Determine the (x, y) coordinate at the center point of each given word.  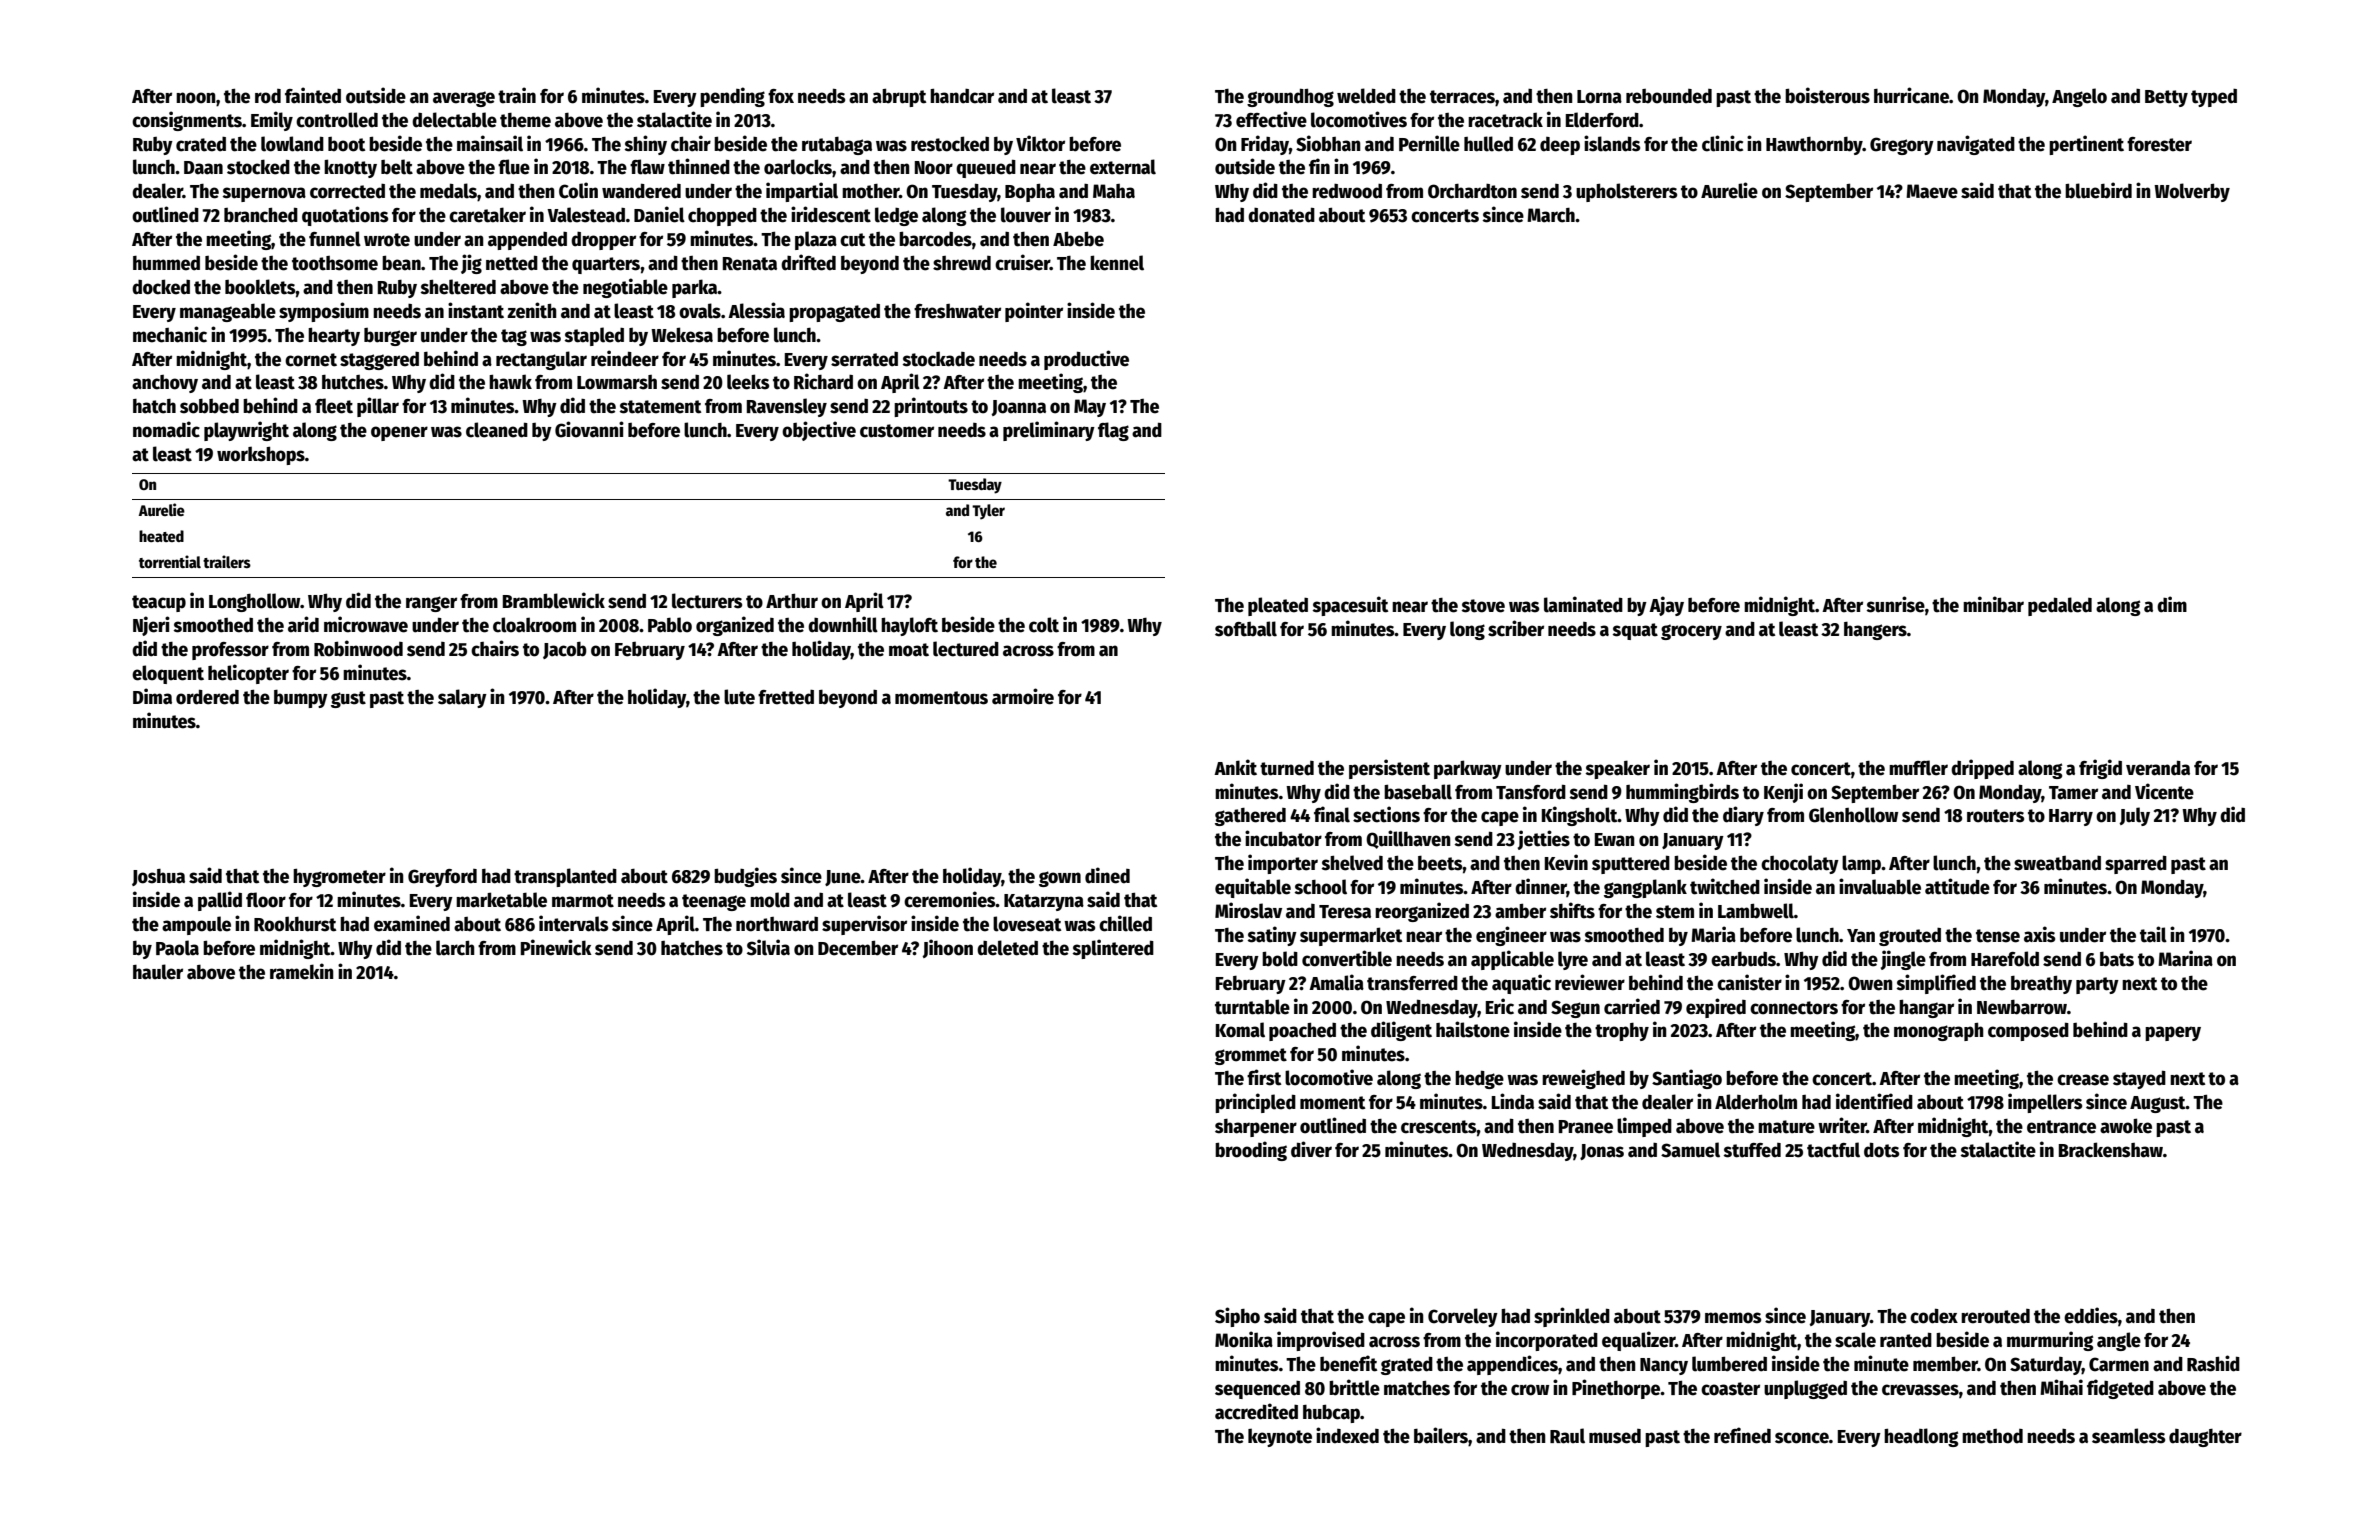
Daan (203, 168)
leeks (748, 382)
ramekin (302, 971)
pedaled (2060, 606)
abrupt (899, 97)
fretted (786, 697)
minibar (1993, 604)
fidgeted (2120, 1389)
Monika (1244, 1339)
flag (1113, 431)
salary (462, 698)
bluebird (2098, 190)
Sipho (1237, 1317)
